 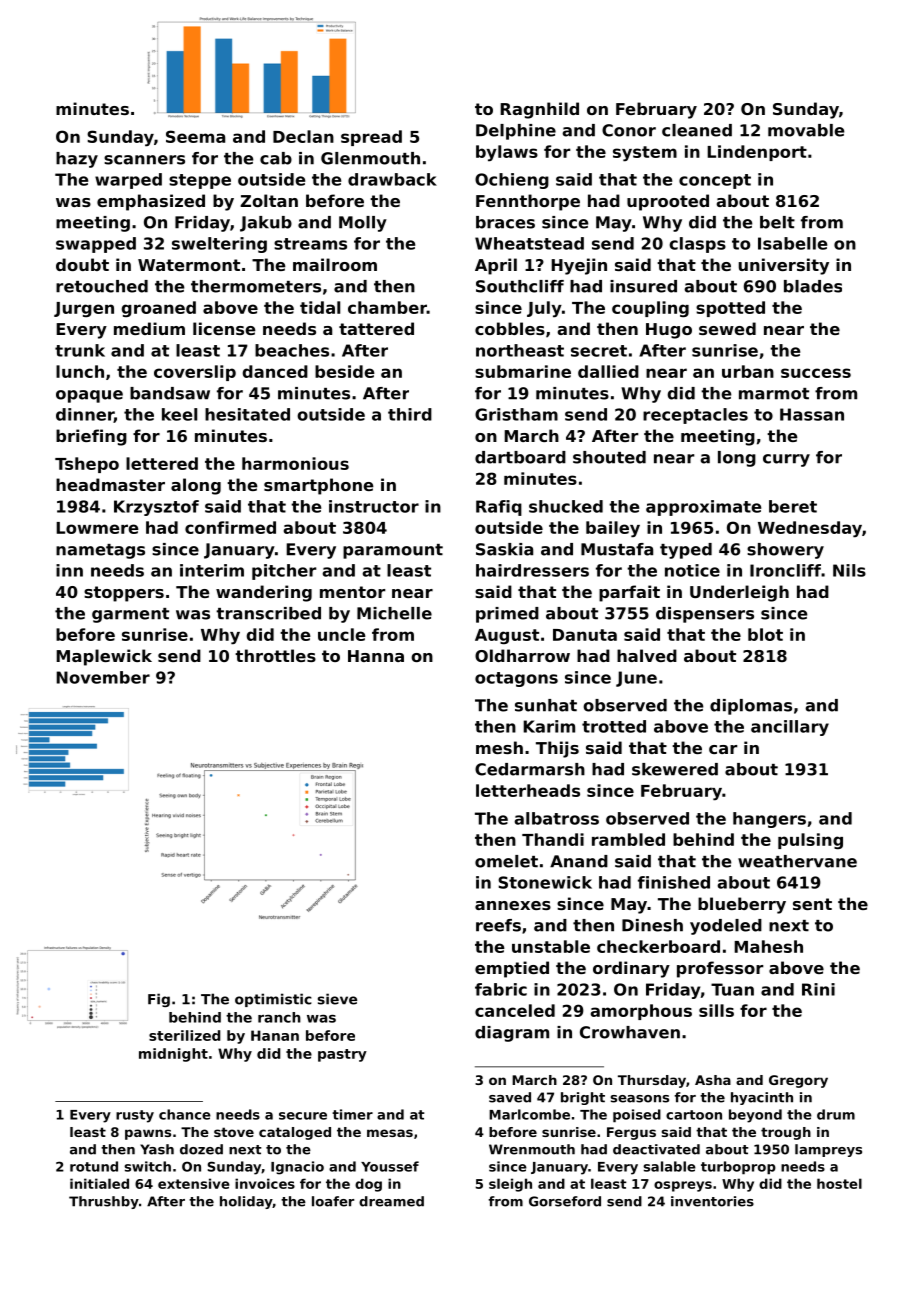 What do you see at coordinates (499, 747) in the document?
I see `mesh` at bounding box center [499, 747].
